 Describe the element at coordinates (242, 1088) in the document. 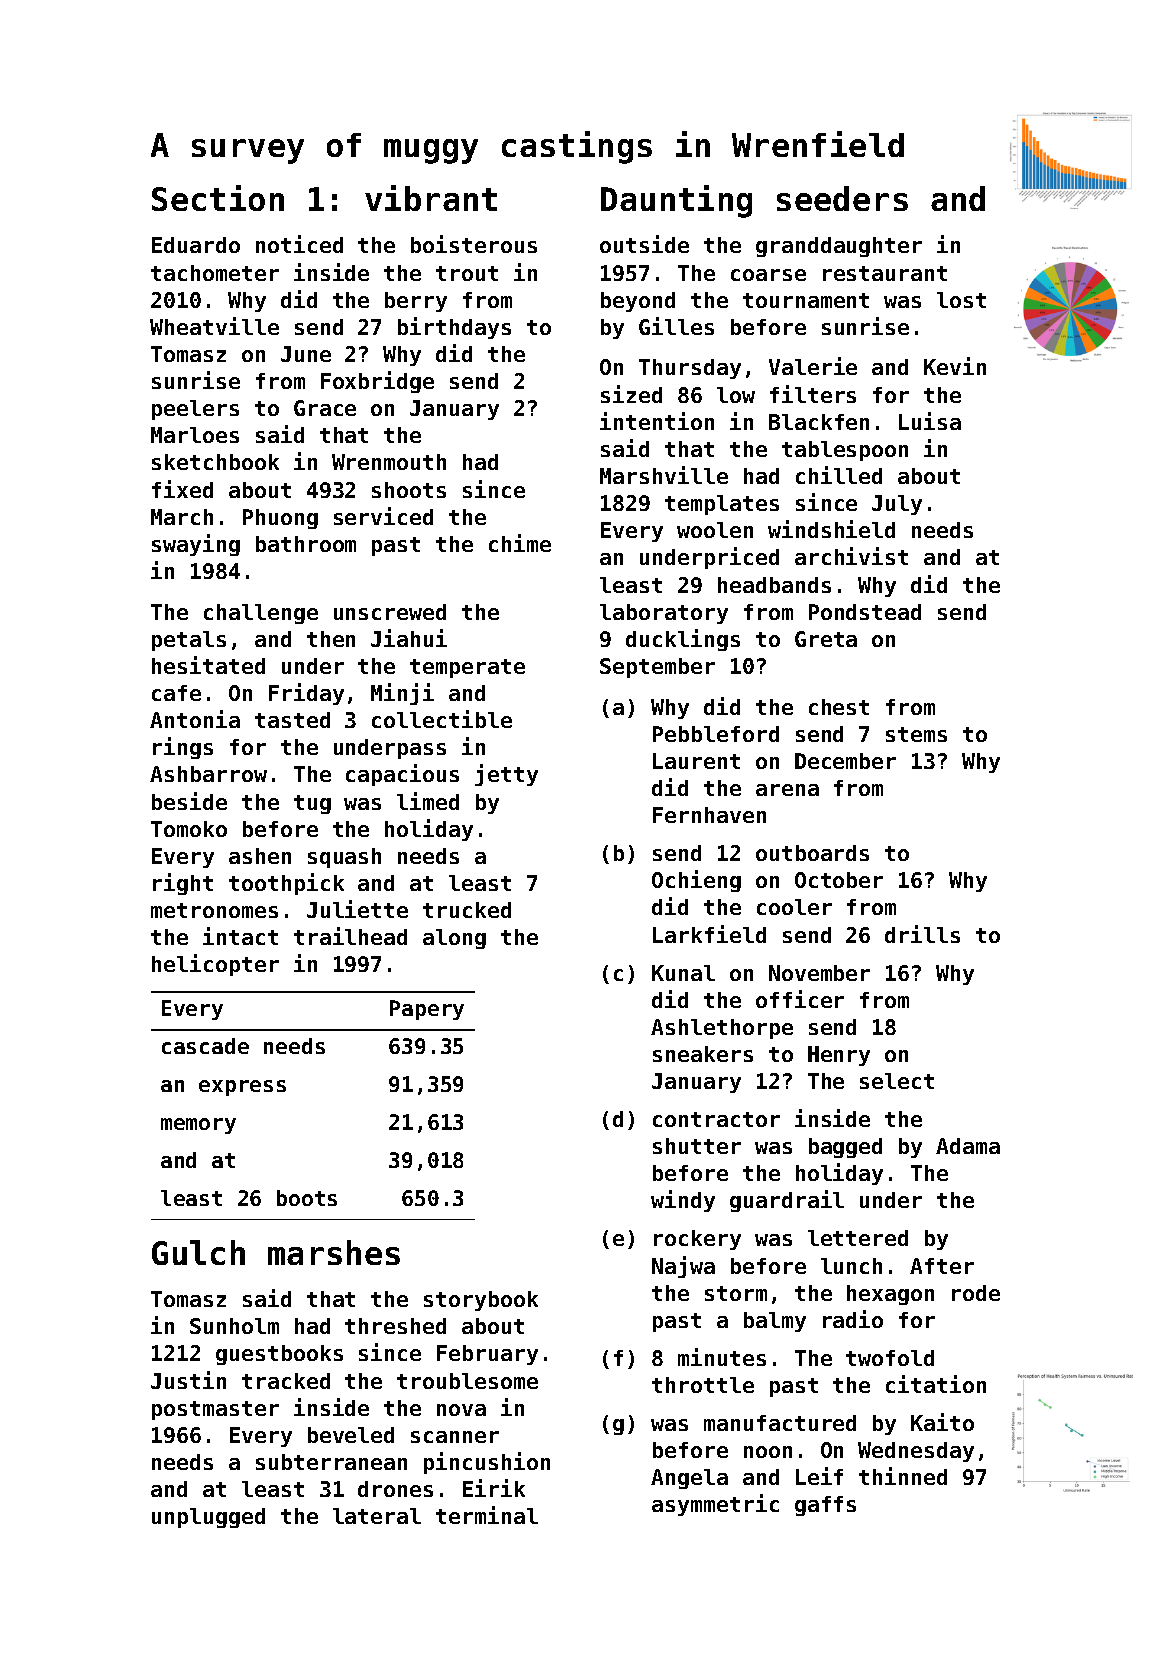

I see `express` at that location.
